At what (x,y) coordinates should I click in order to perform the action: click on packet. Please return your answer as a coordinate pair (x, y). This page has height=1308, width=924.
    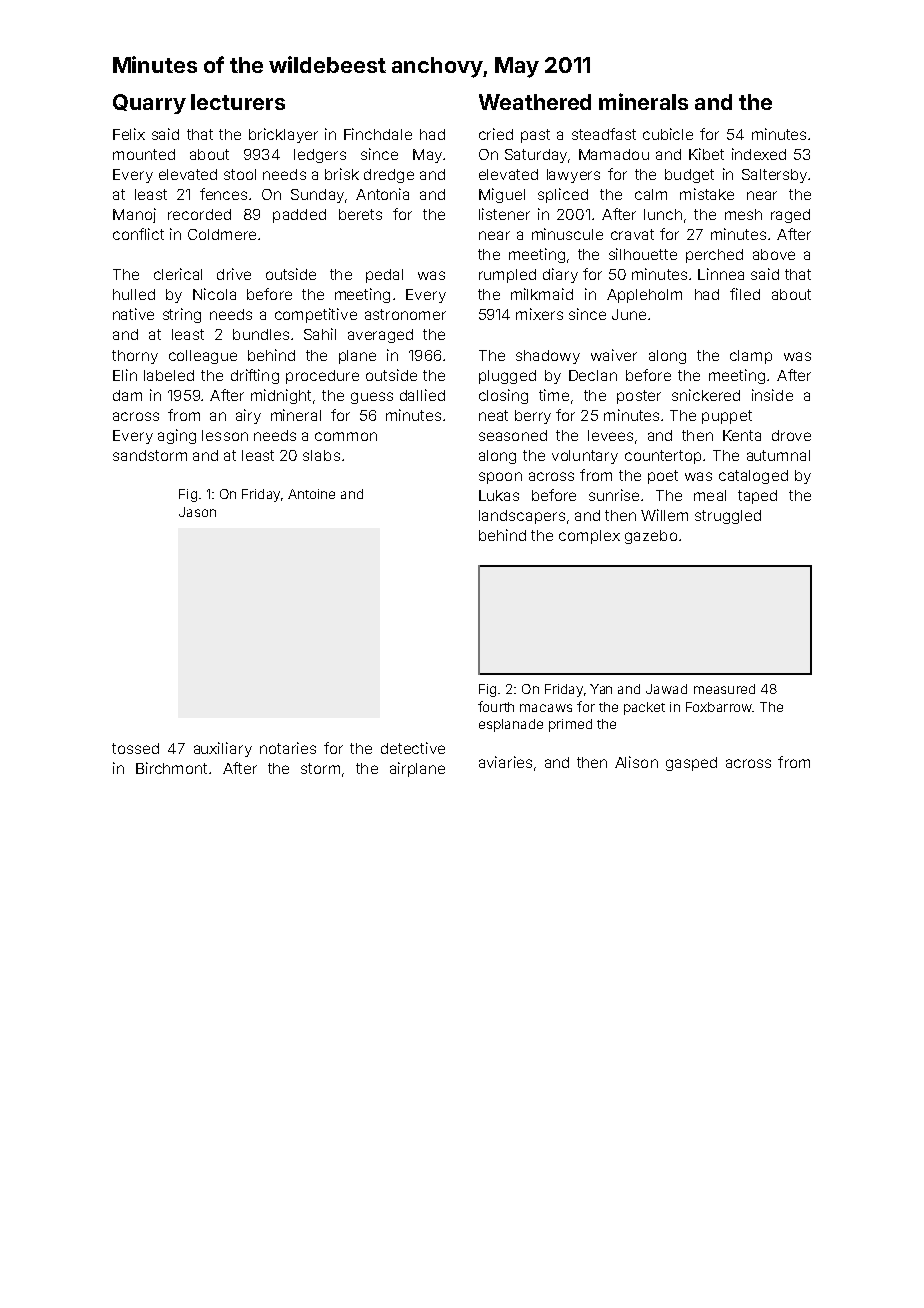
    Looking at the image, I should click on (644, 708).
